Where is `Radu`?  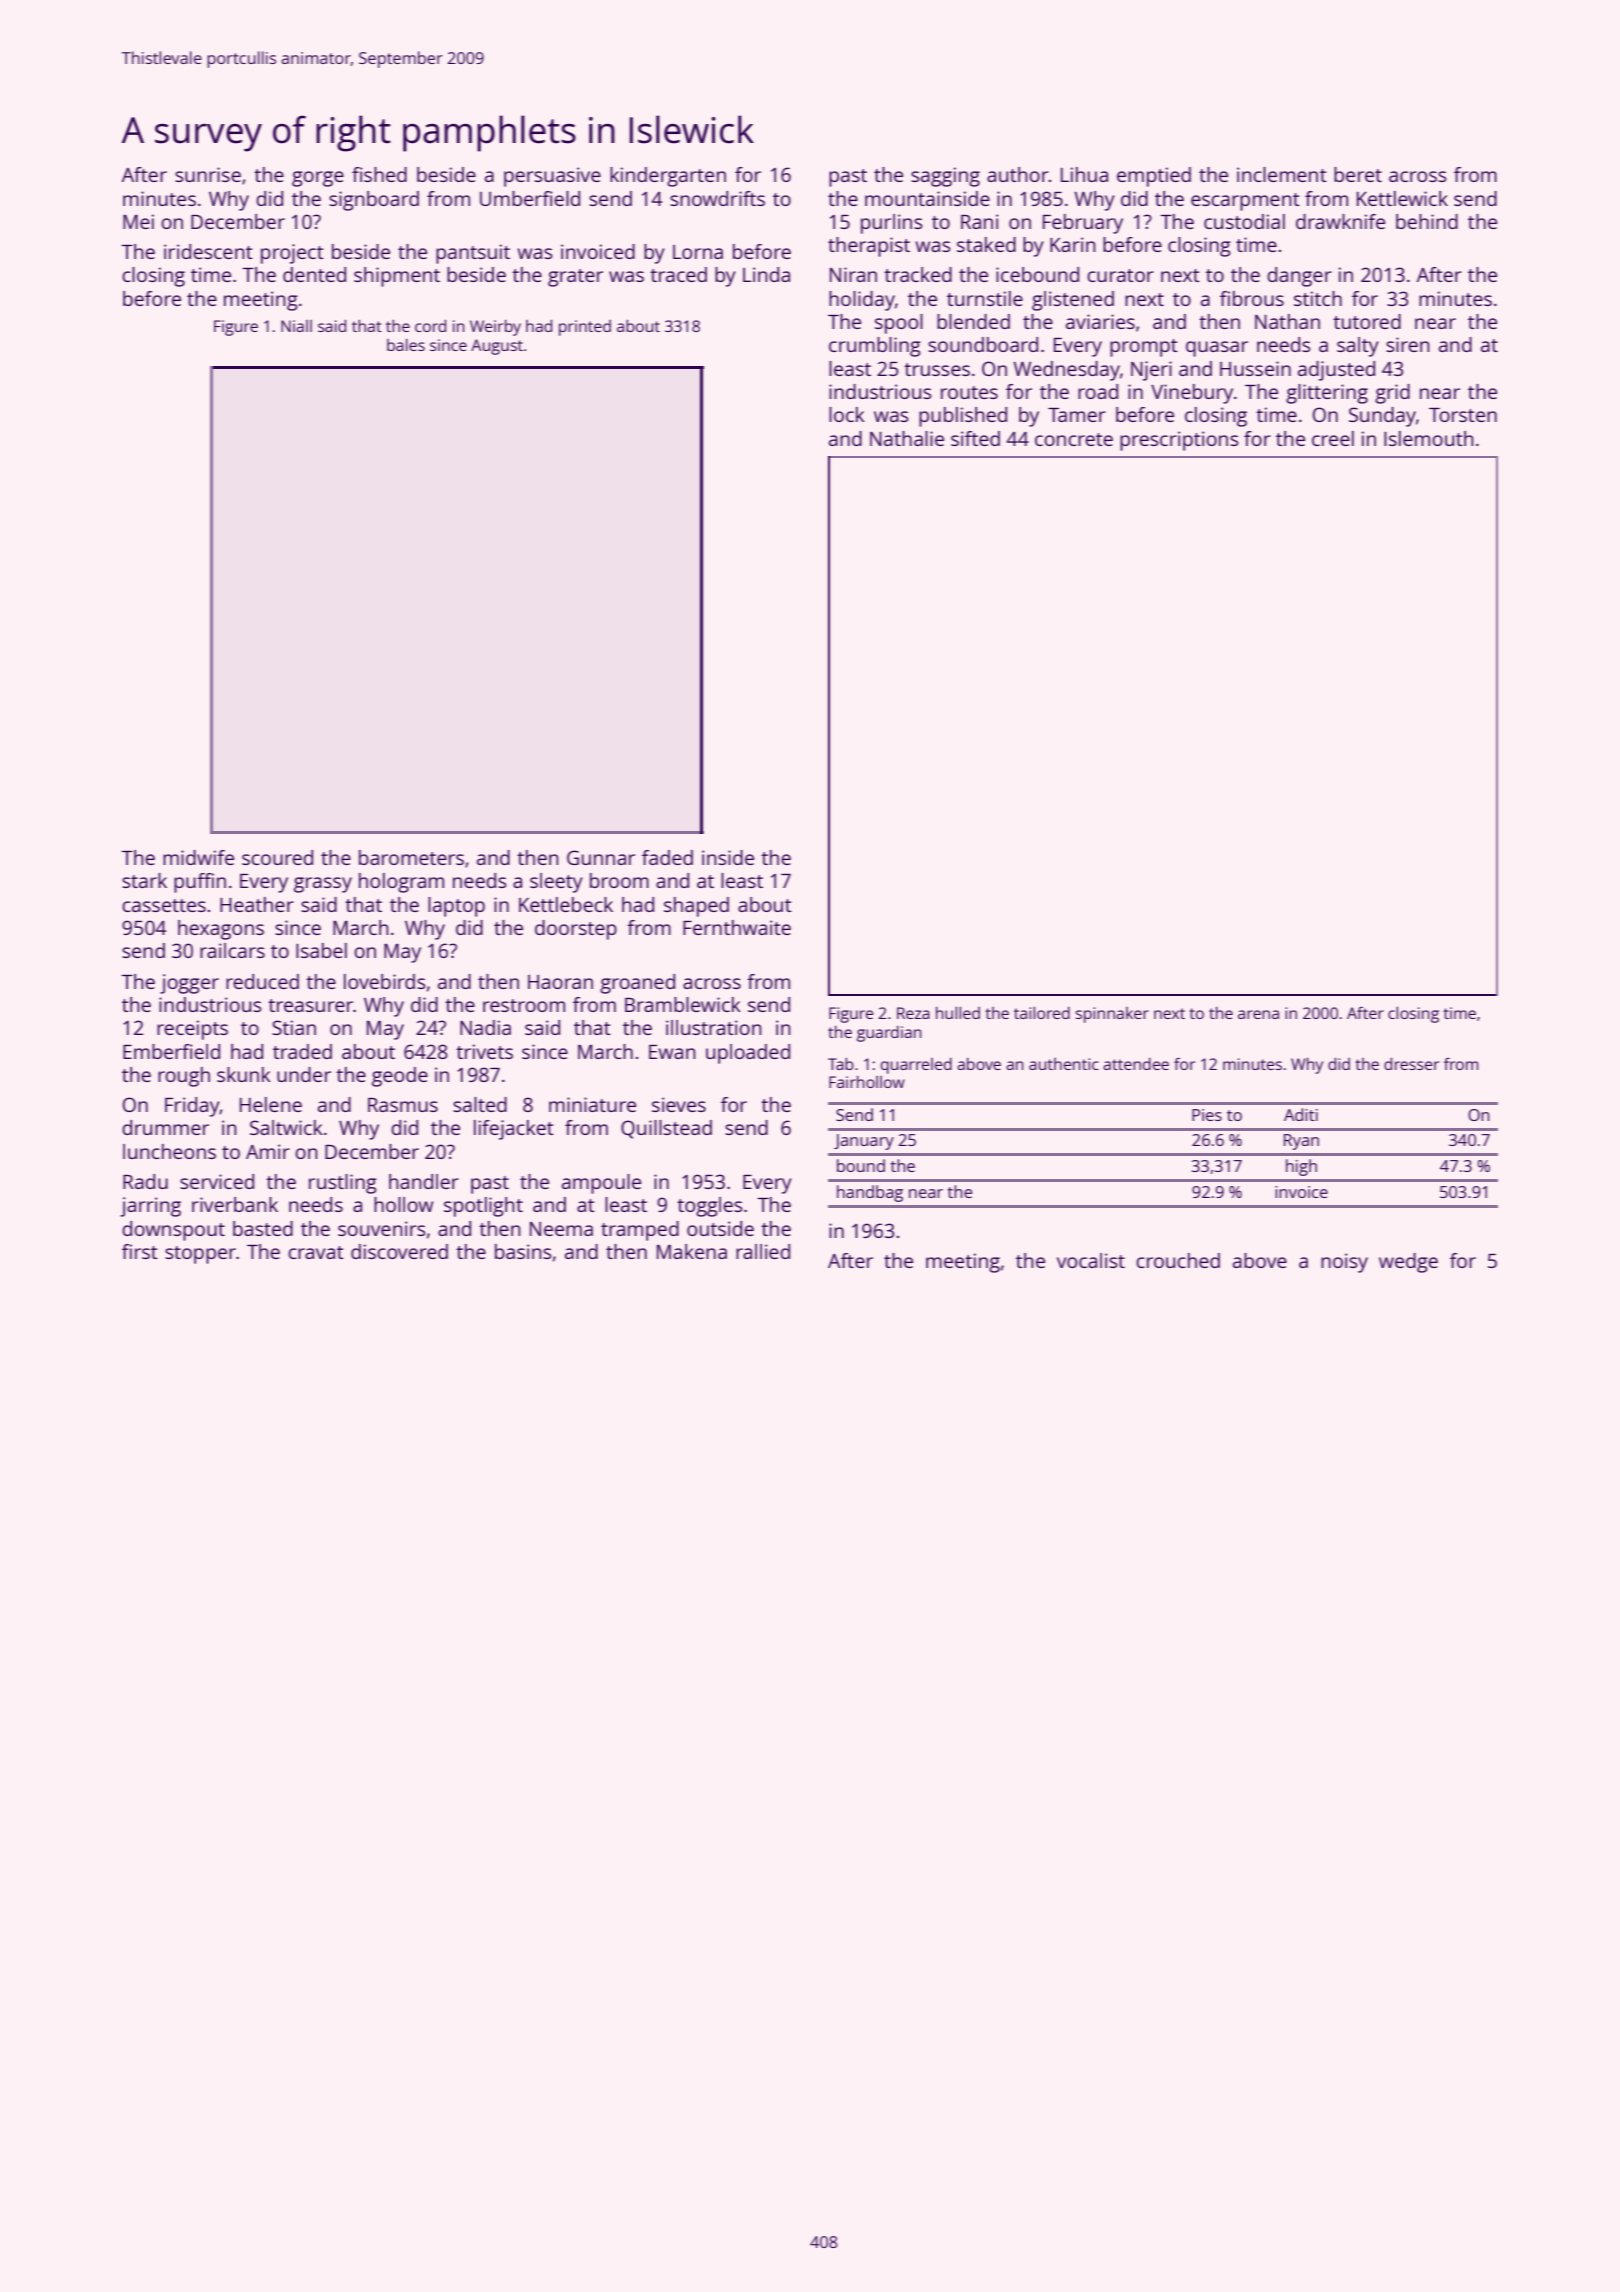 Radu is located at coordinates (145, 1181).
